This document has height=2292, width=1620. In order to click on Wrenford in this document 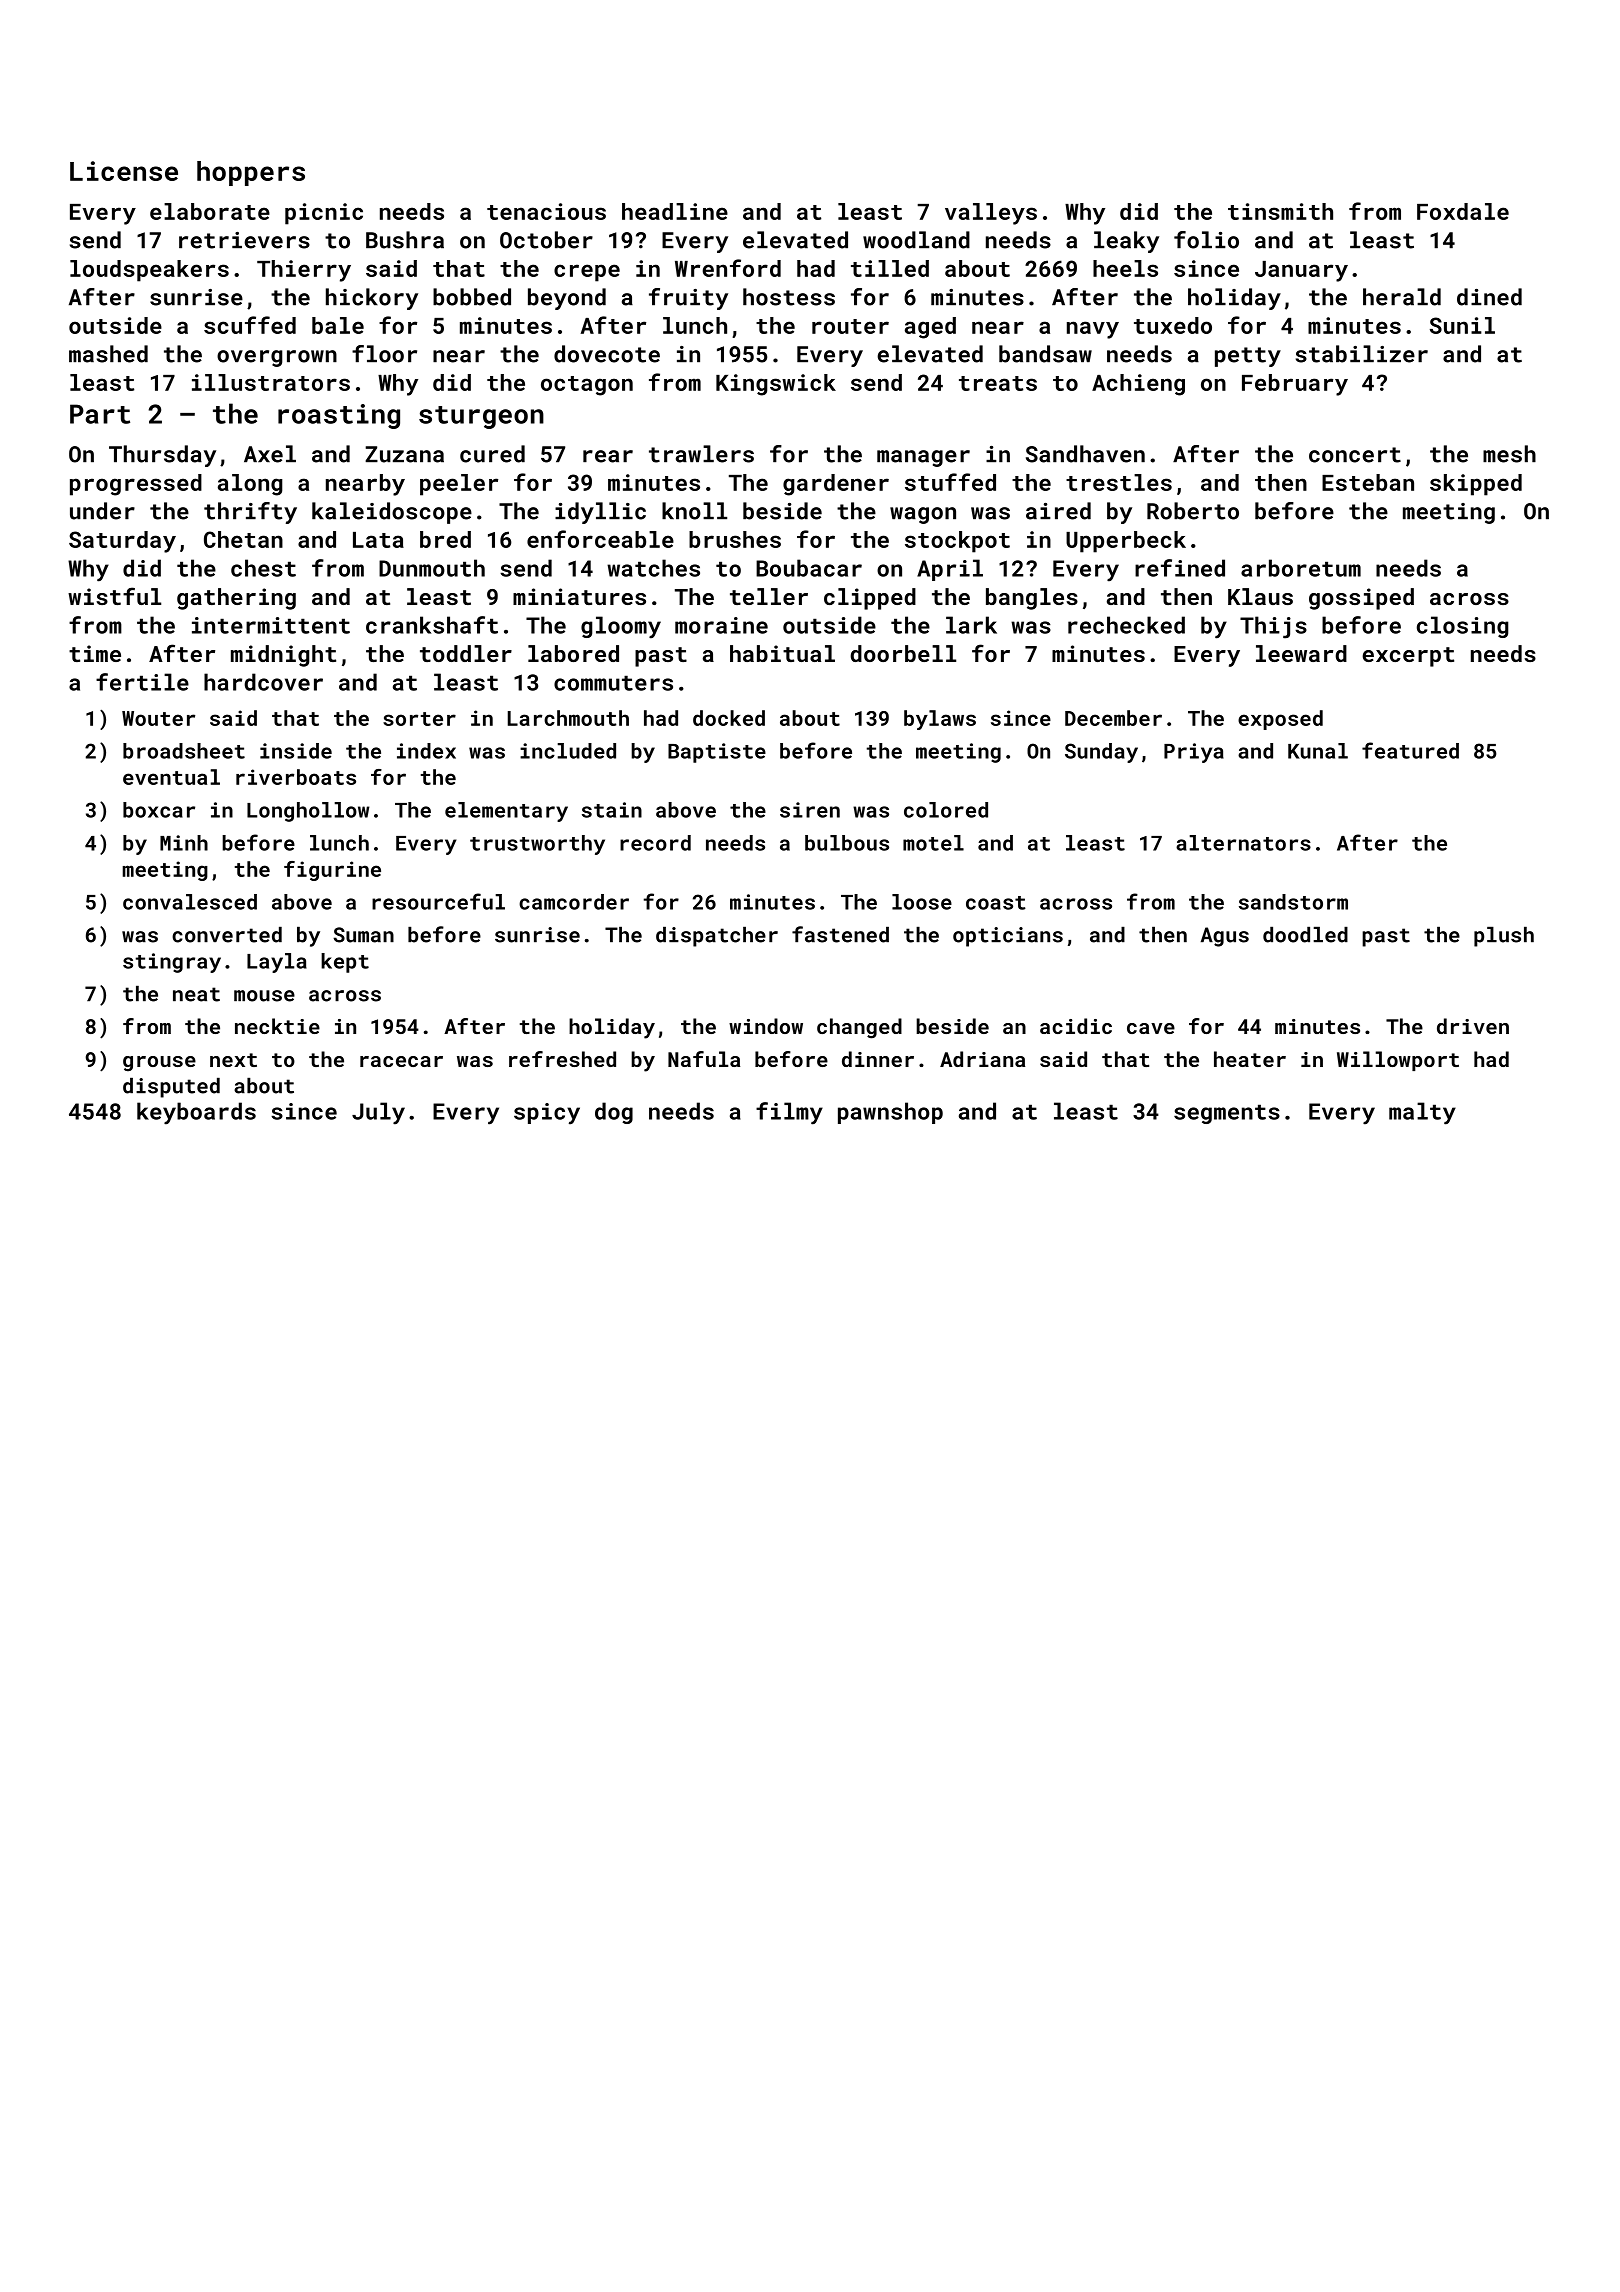, I will do `click(728, 268)`.
